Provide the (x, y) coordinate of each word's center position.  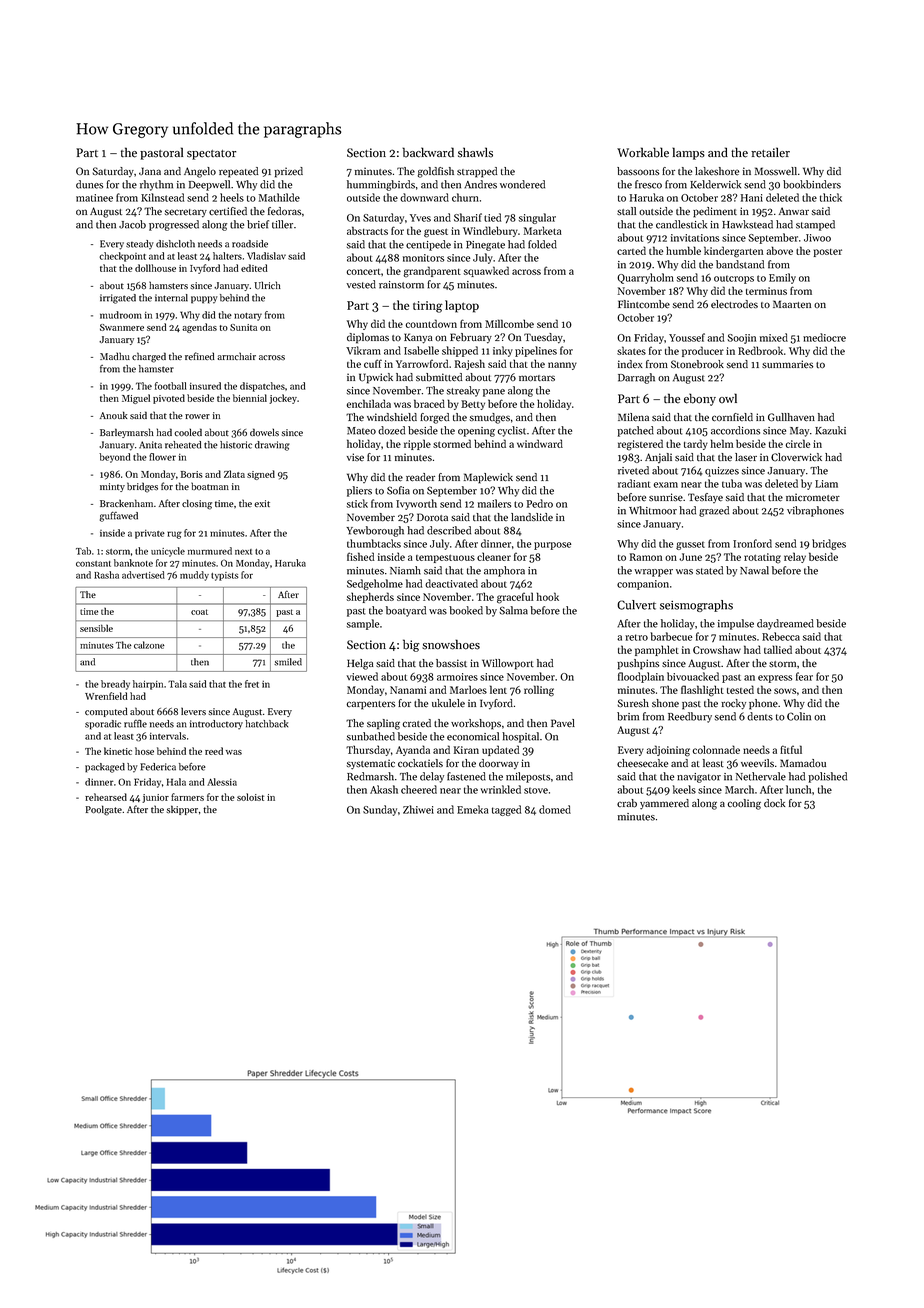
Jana (150, 171)
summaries (787, 364)
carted (631, 250)
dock (774, 803)
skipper (182, 810)
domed (555, 809)
